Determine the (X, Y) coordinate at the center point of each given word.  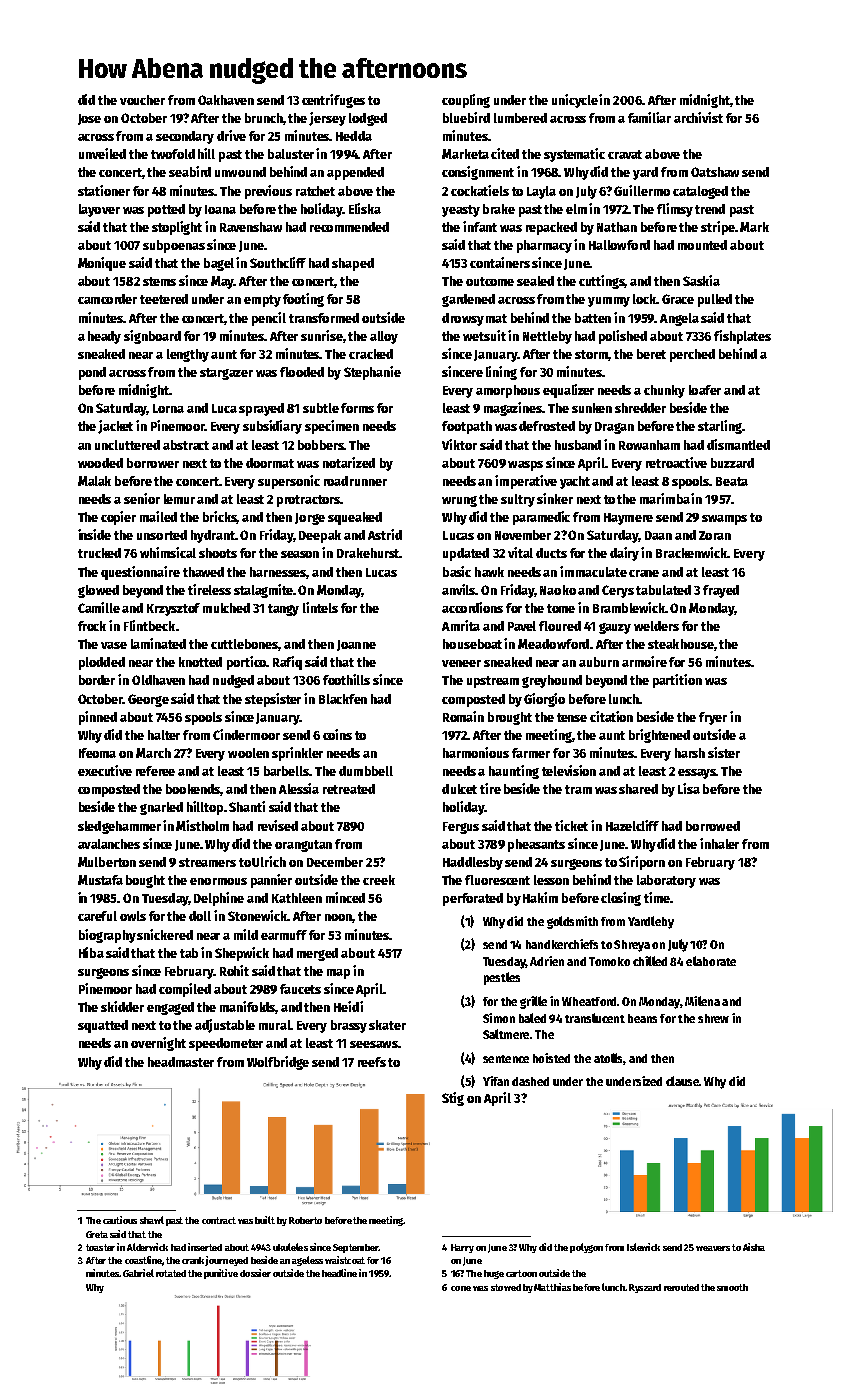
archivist (698, 117)
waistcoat (345, 1260)
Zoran (715, 535)
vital (520, 552)
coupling (466, 101)
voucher (142, 100)
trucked (99, 553)
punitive (221, 1274)
